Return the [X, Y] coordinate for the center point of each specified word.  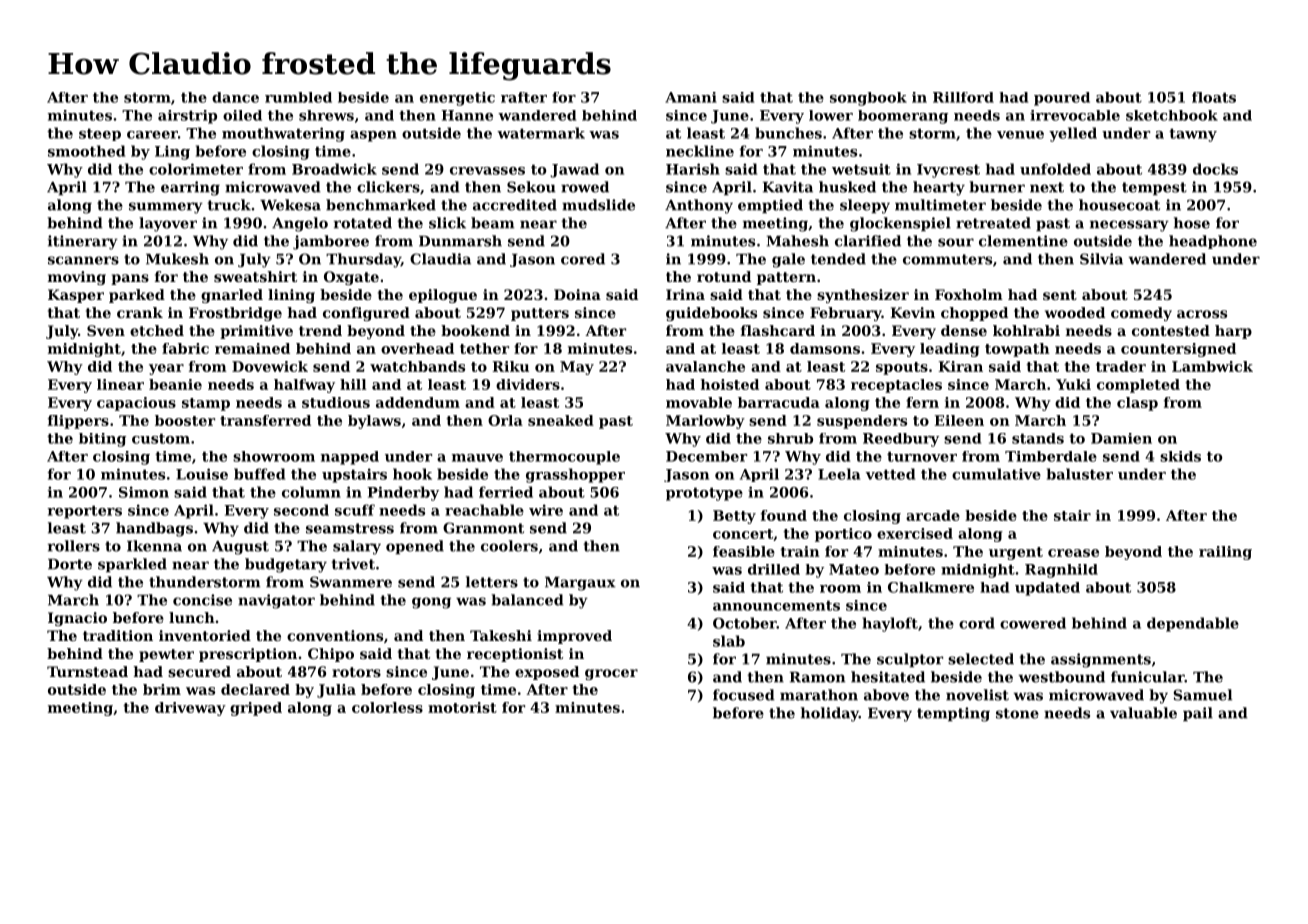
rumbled [298, 97]
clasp [1137, 404]
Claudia [440, 259]
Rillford [963, 97]
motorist [462, 707]
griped [256, 709]
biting [102, 440]
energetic [457, 99]
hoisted [730, 384]
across [1202, 314]
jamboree [331, 242]
